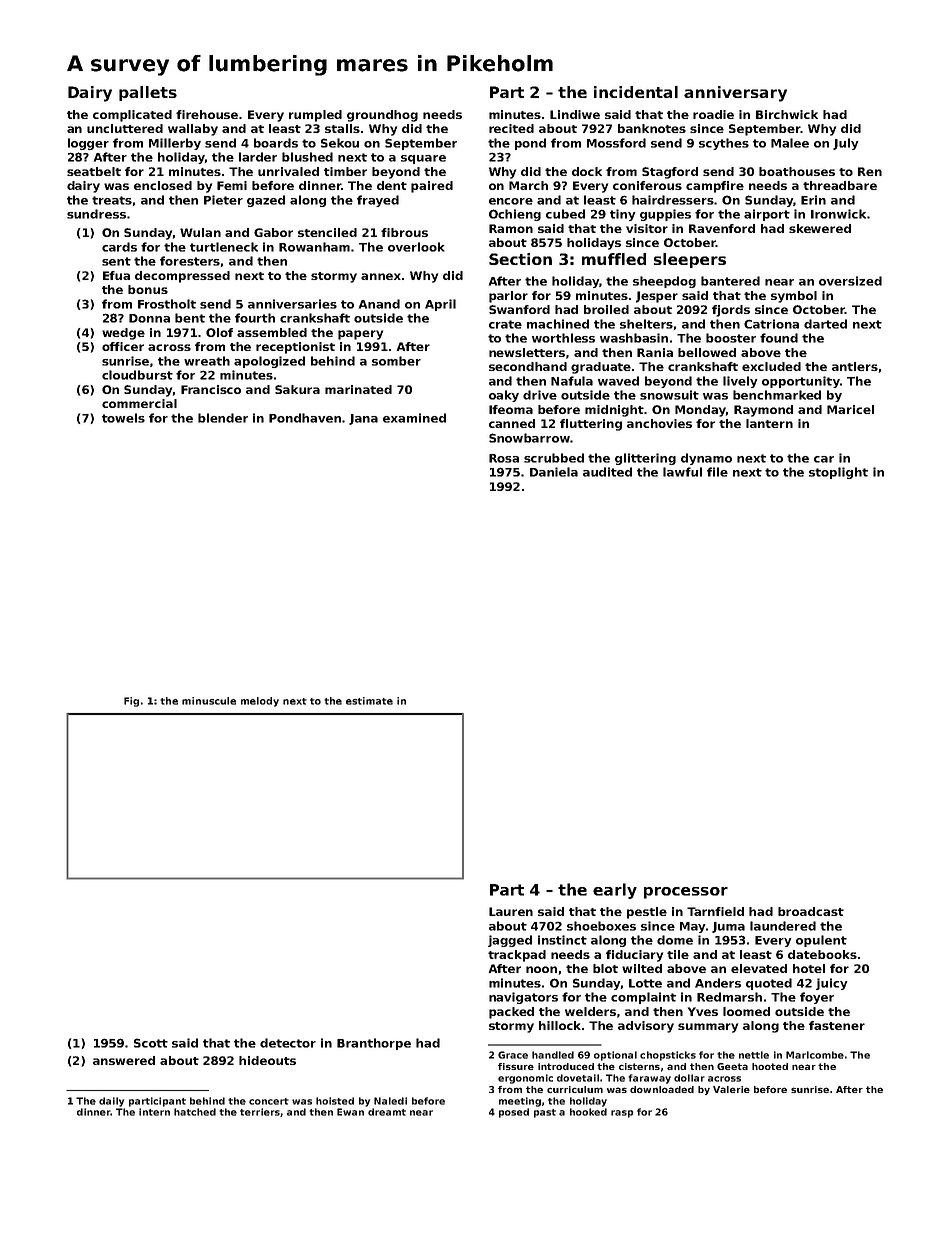  I want to click on oversized, so click(850, 281).
